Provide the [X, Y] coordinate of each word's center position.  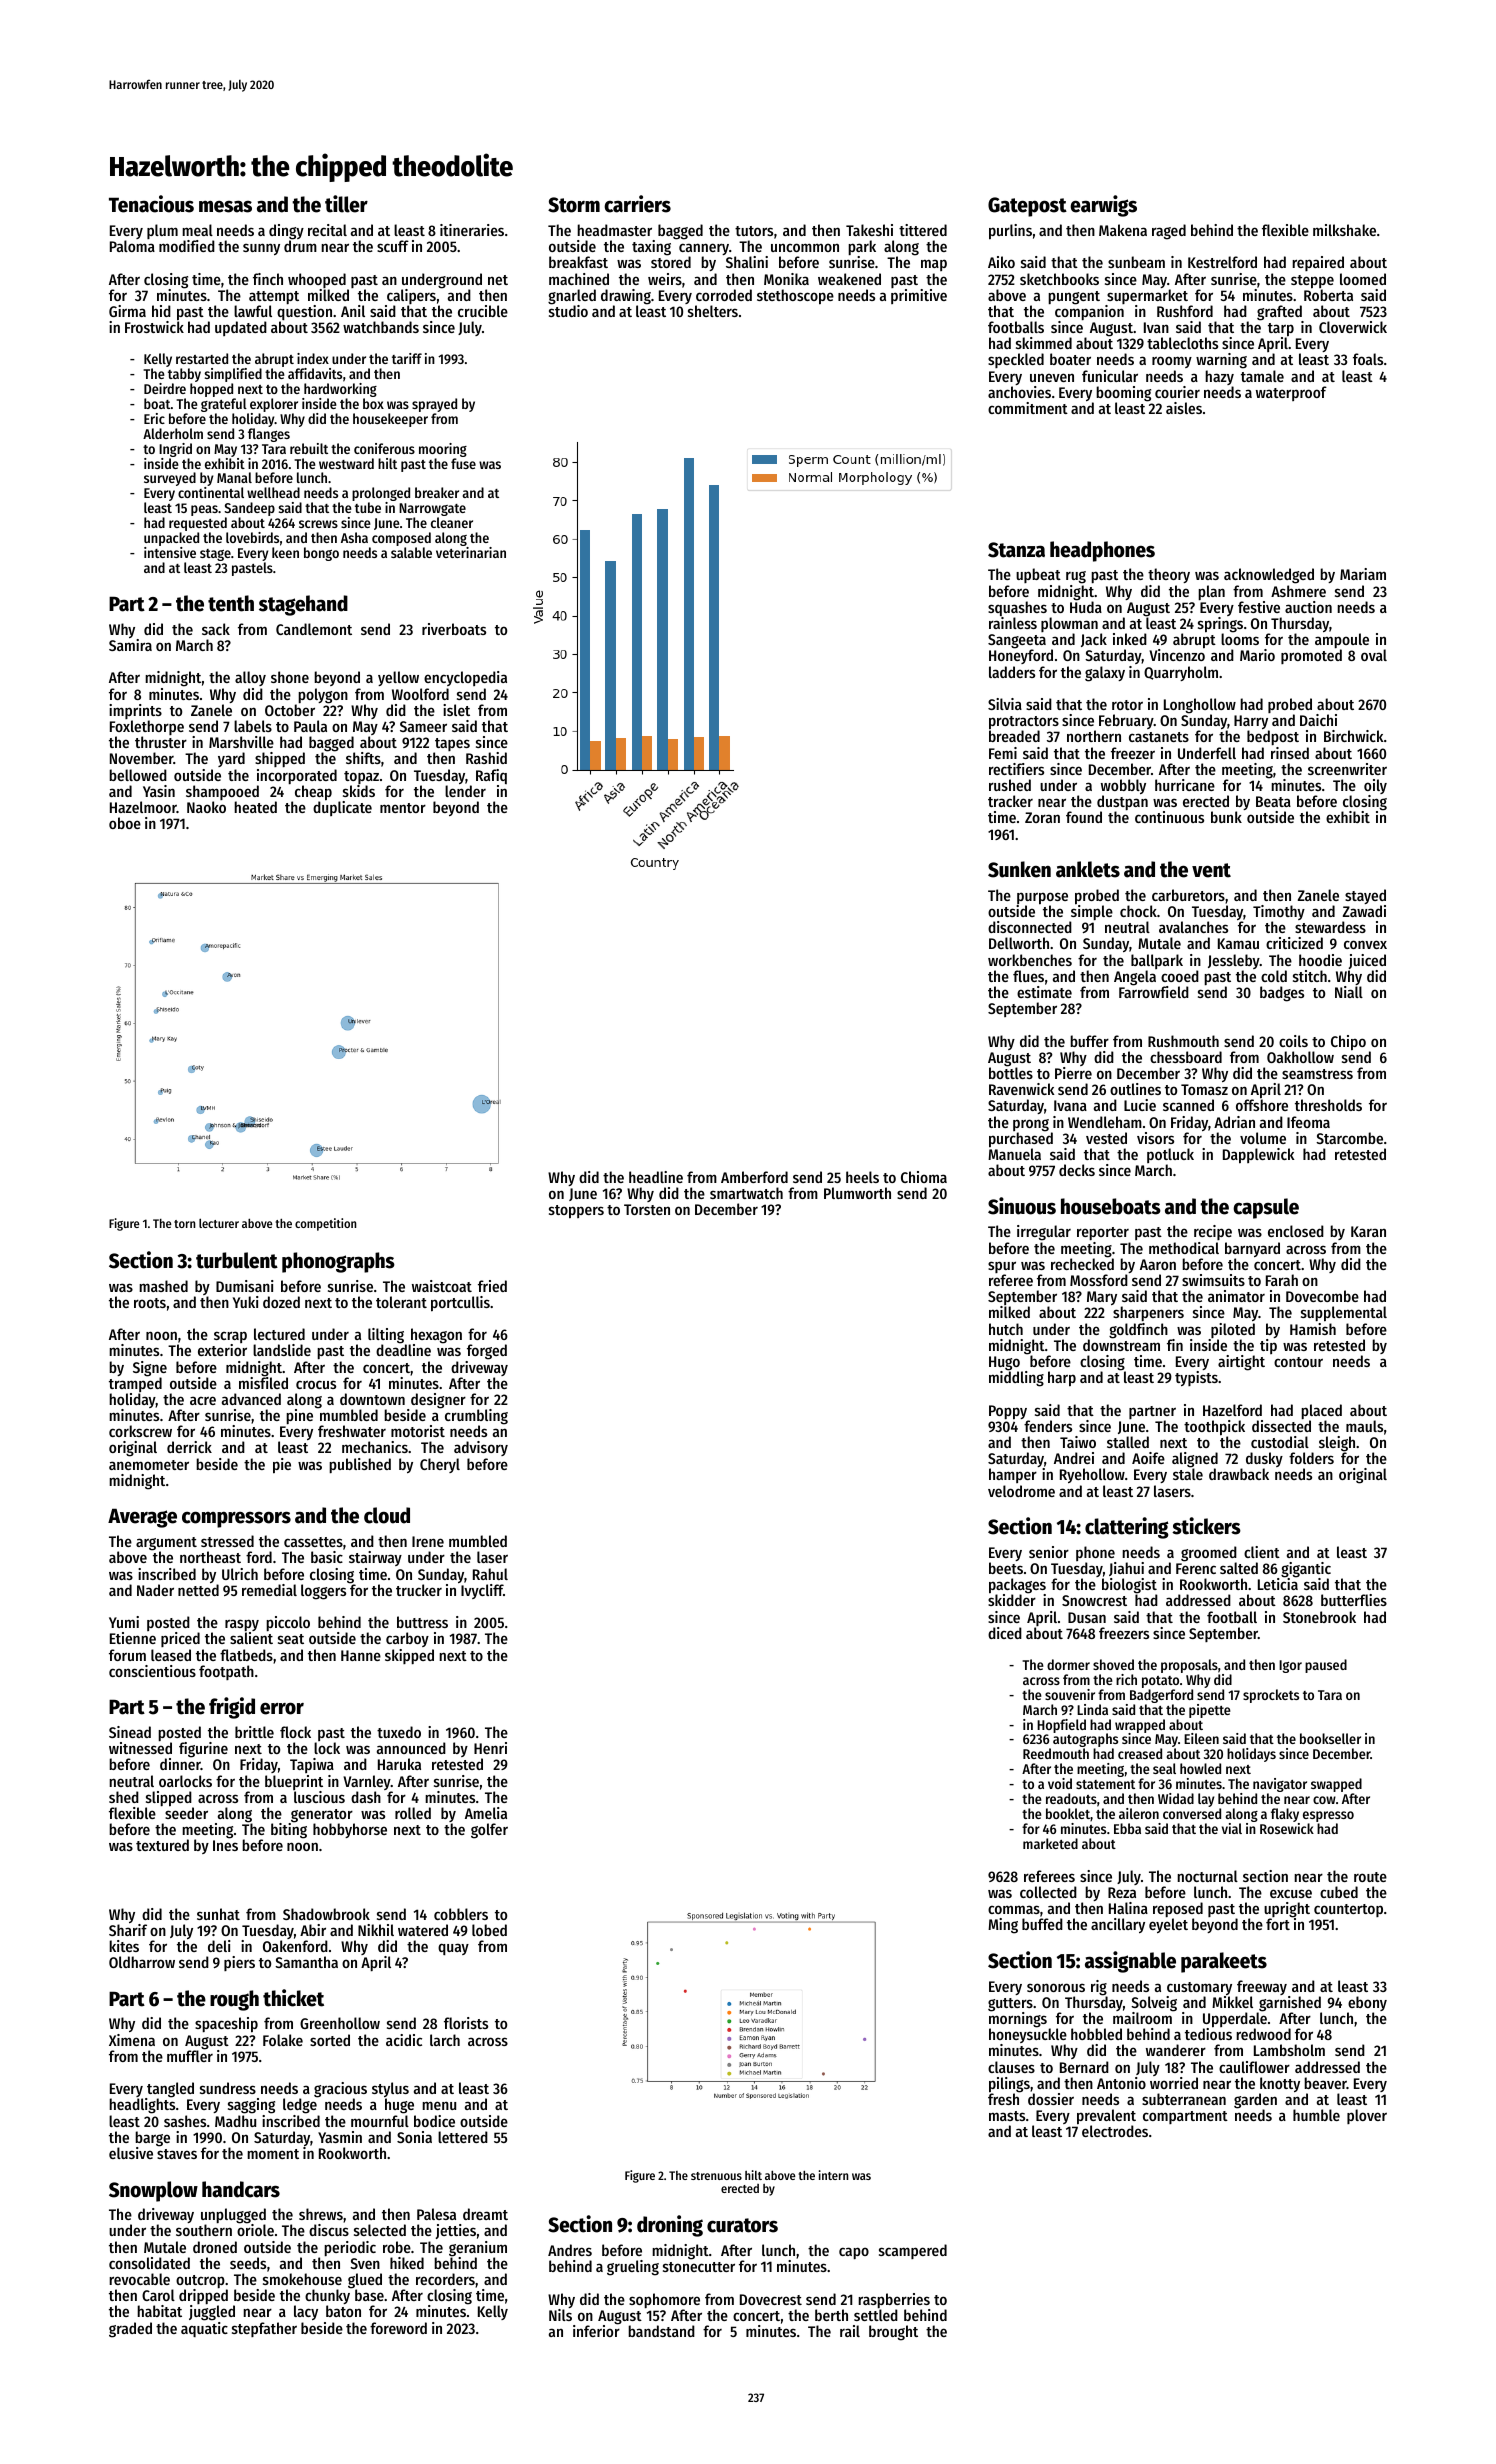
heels [862, 1177]
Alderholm [173, 433]
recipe [1213, 1232]
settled [876, 2315]
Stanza [1016, 550]
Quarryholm [1181, 673]
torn [184, 1224]
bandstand [661, 2331]
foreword [398, 2328]
